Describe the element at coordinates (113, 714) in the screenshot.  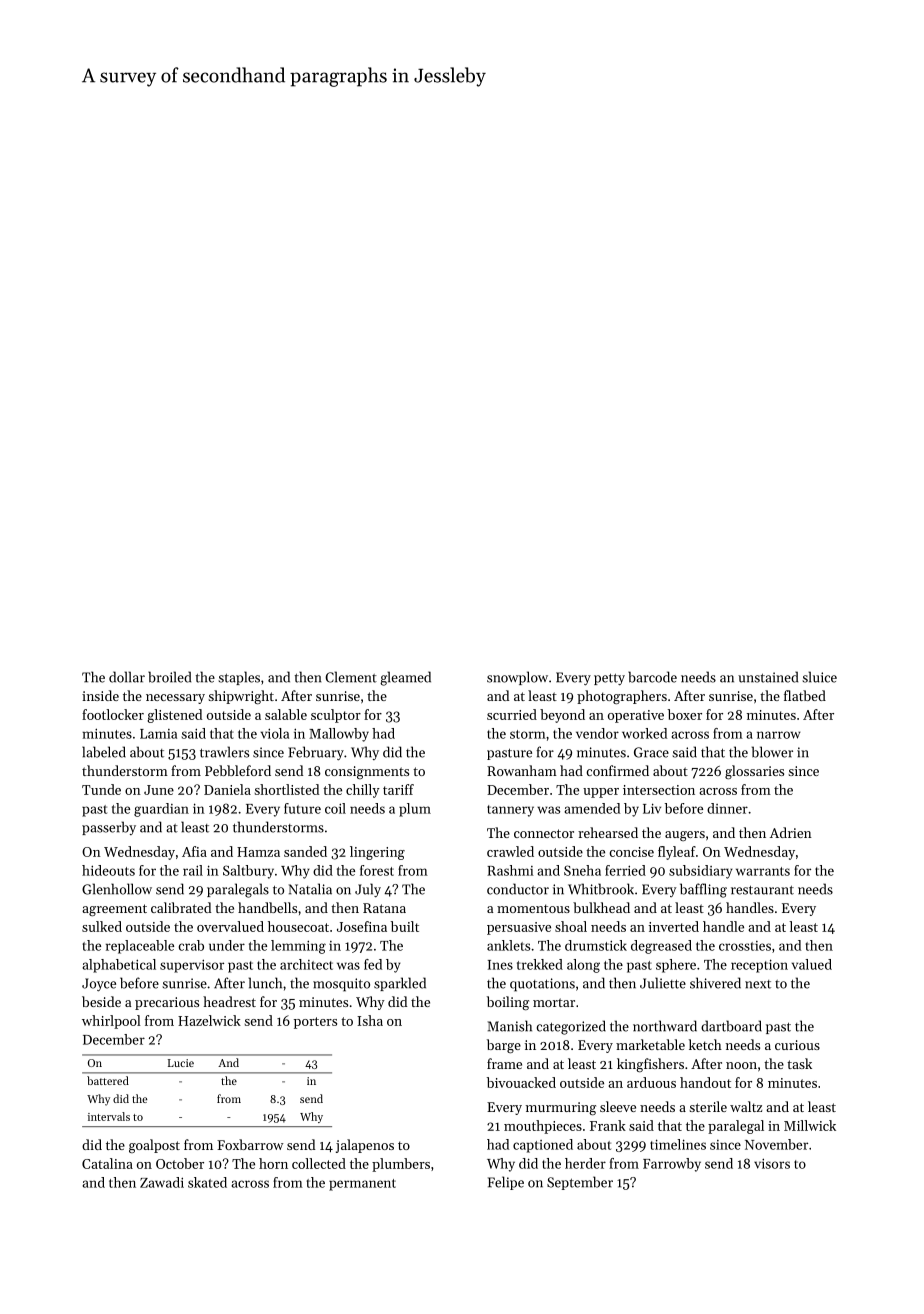
I see `footlocker` at that location.
